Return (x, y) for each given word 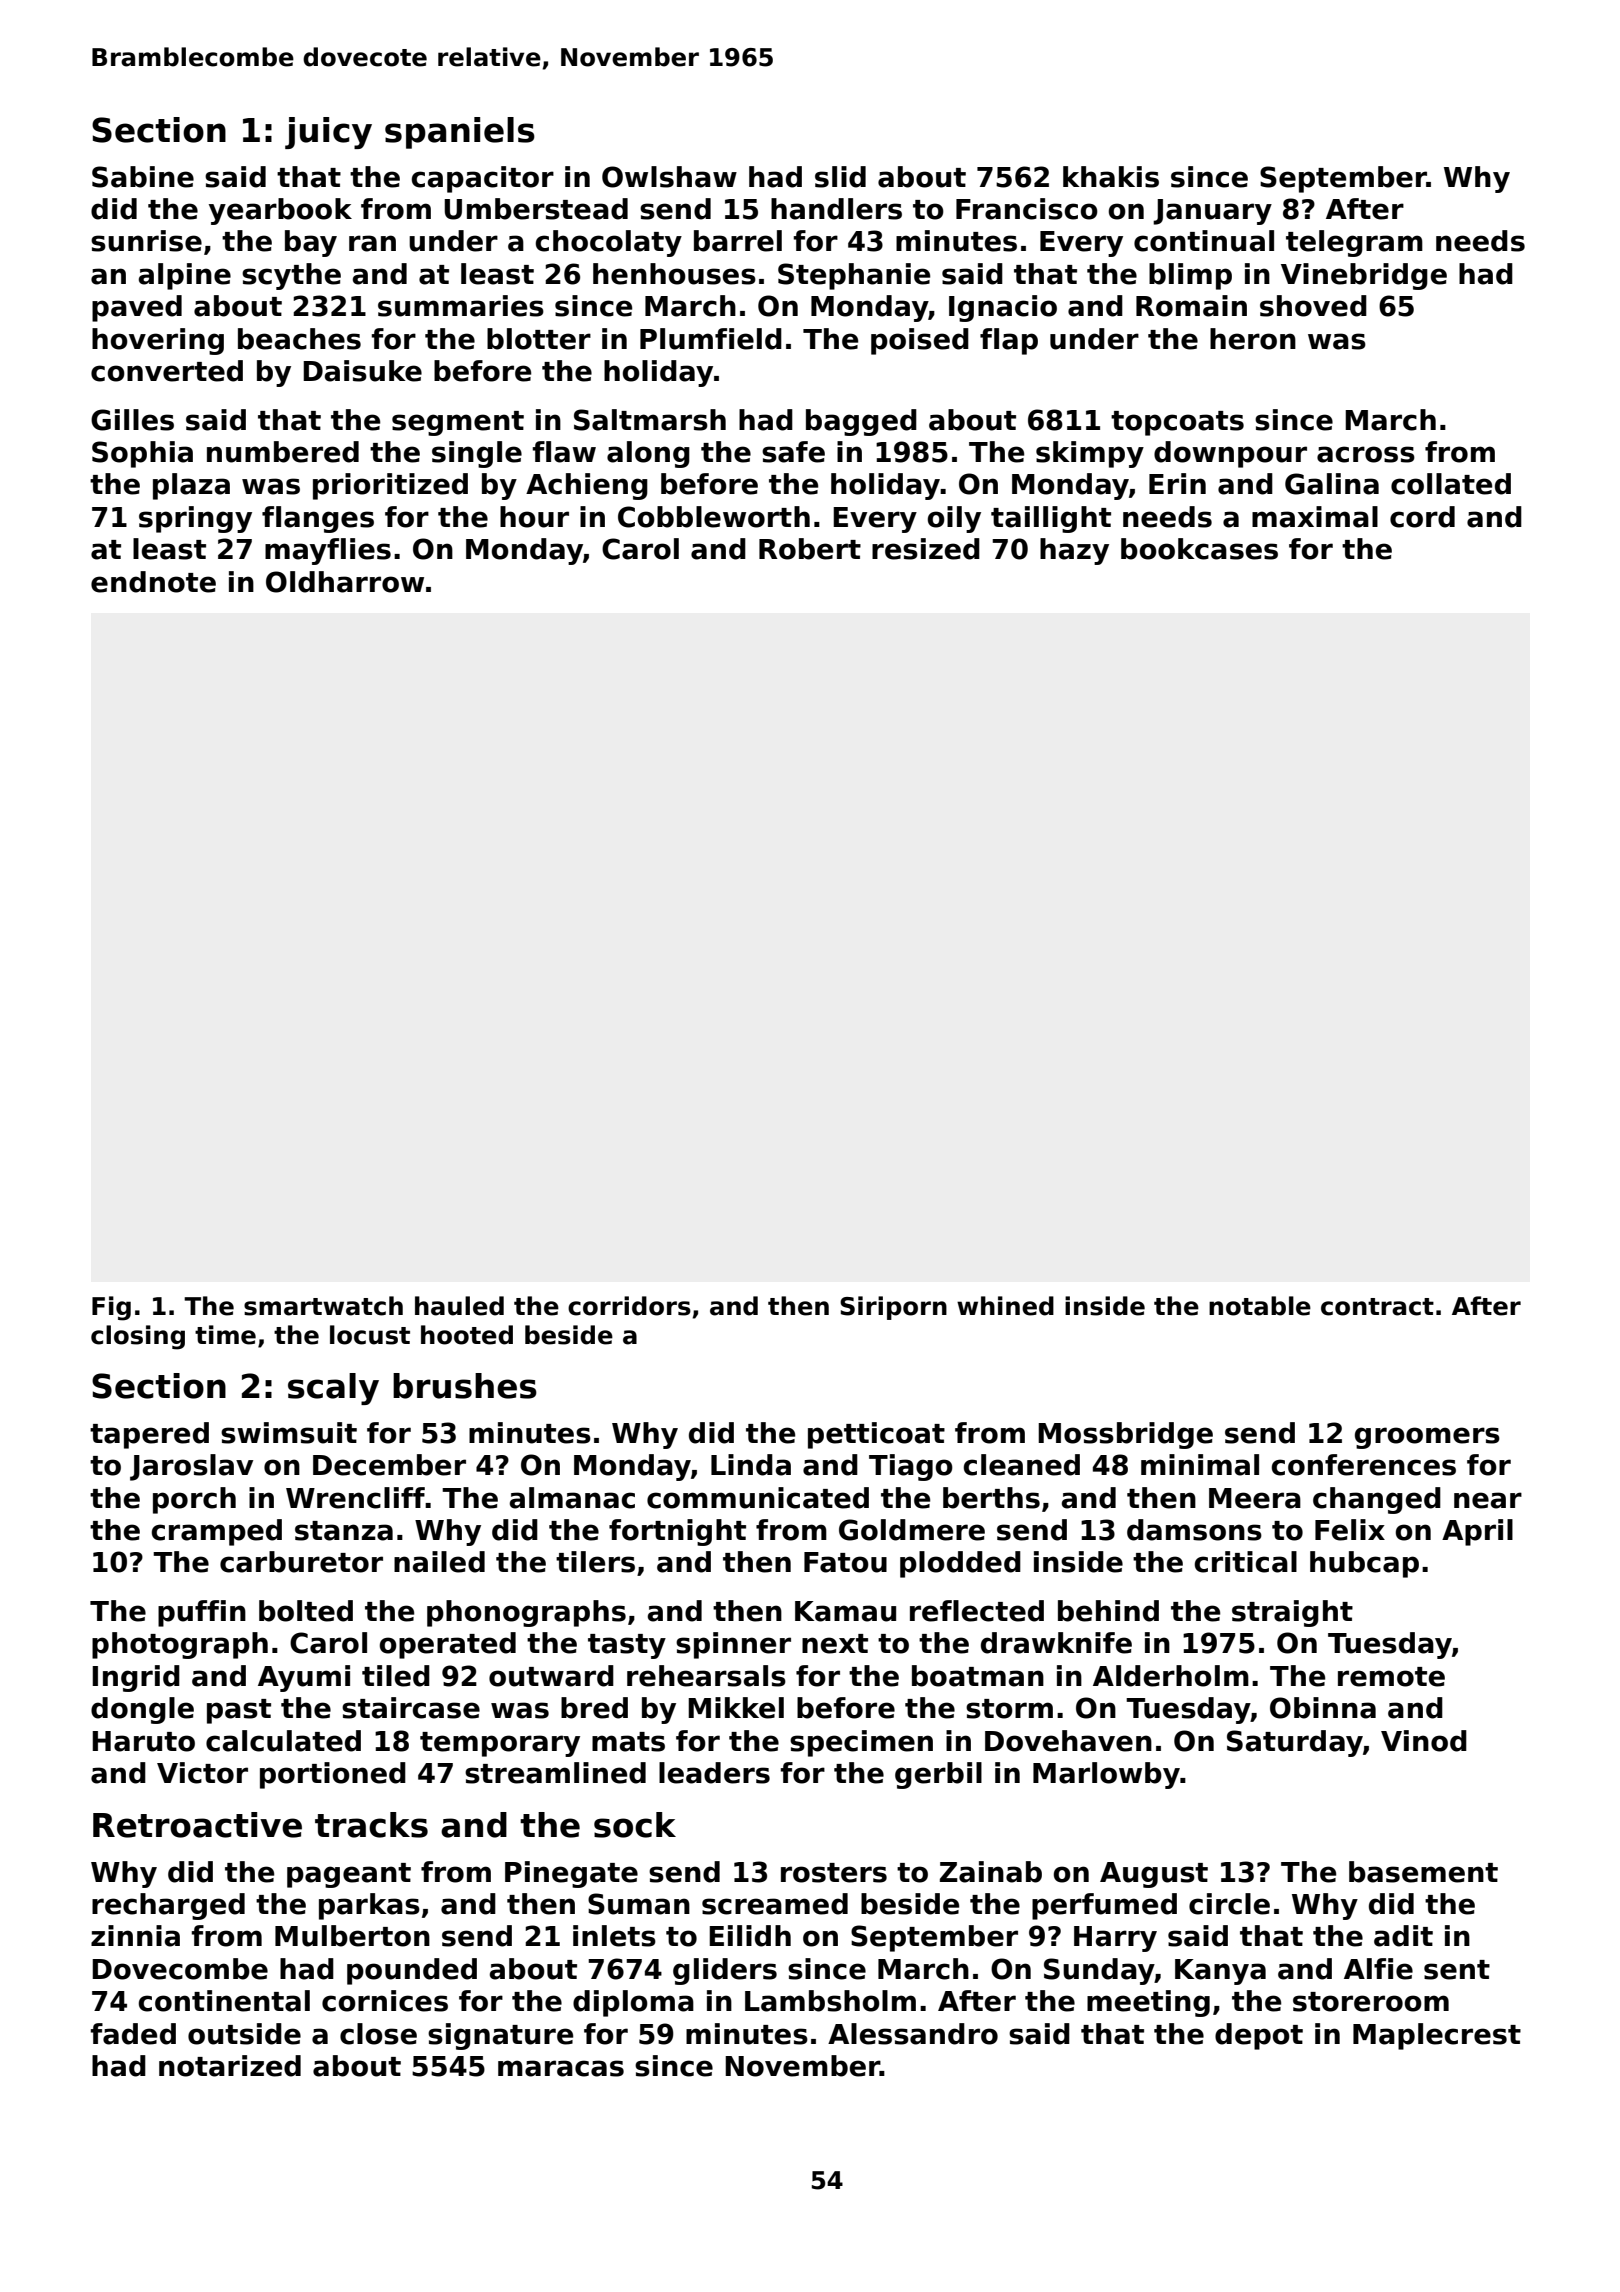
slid (840, 177)
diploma (633, 2003)
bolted (306, 1611)
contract (1377, 1307)
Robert (810, 549)
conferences (1363, 1465)
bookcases (1199, 549)
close (378, 2034)
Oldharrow (345, 582)
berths (991, 1498)
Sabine (143, 177)
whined (1005, 1306)
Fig (111, 1308)
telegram (1354, 243)
